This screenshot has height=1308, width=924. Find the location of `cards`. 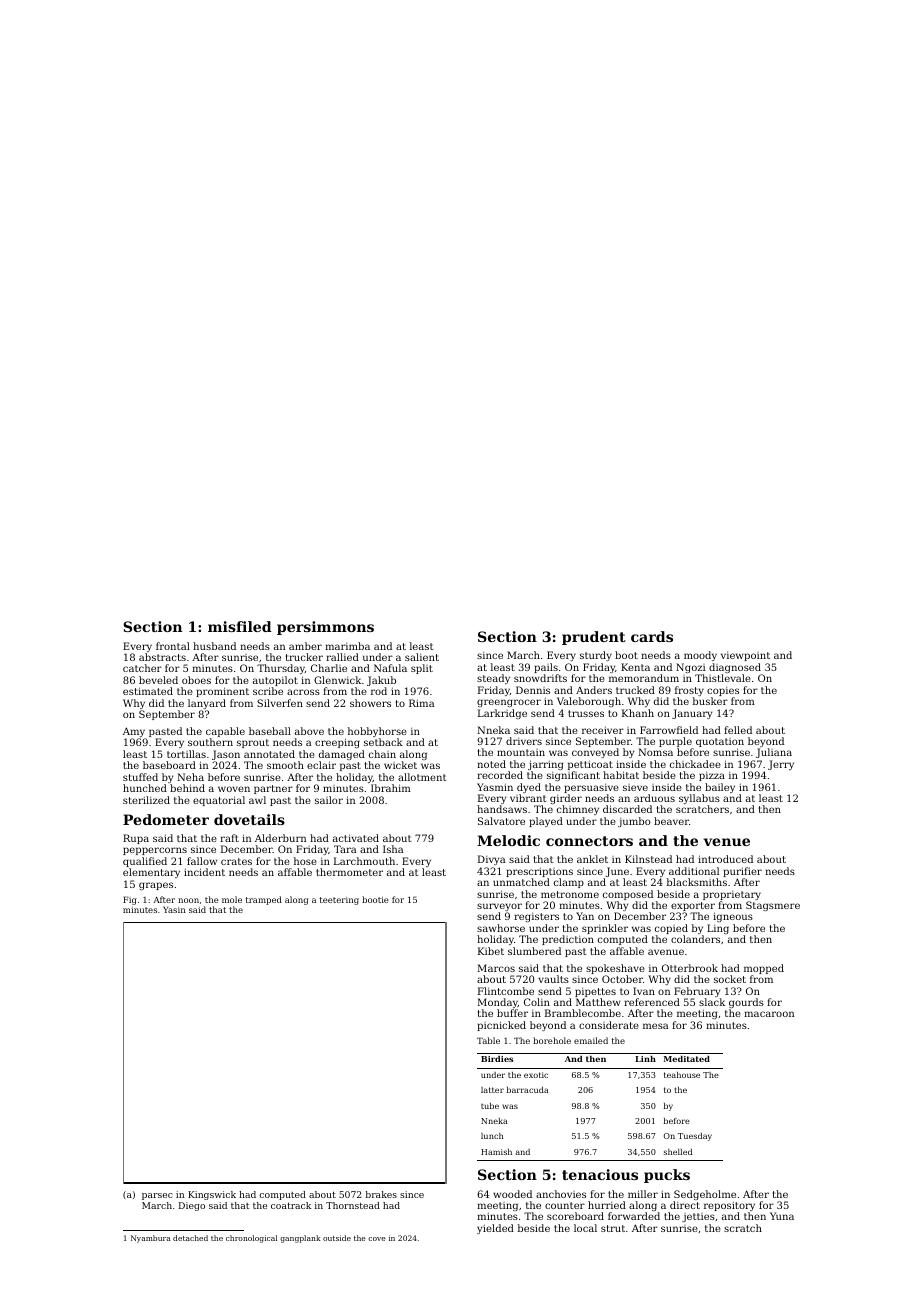

cards is located at coordinates (652, 636).
